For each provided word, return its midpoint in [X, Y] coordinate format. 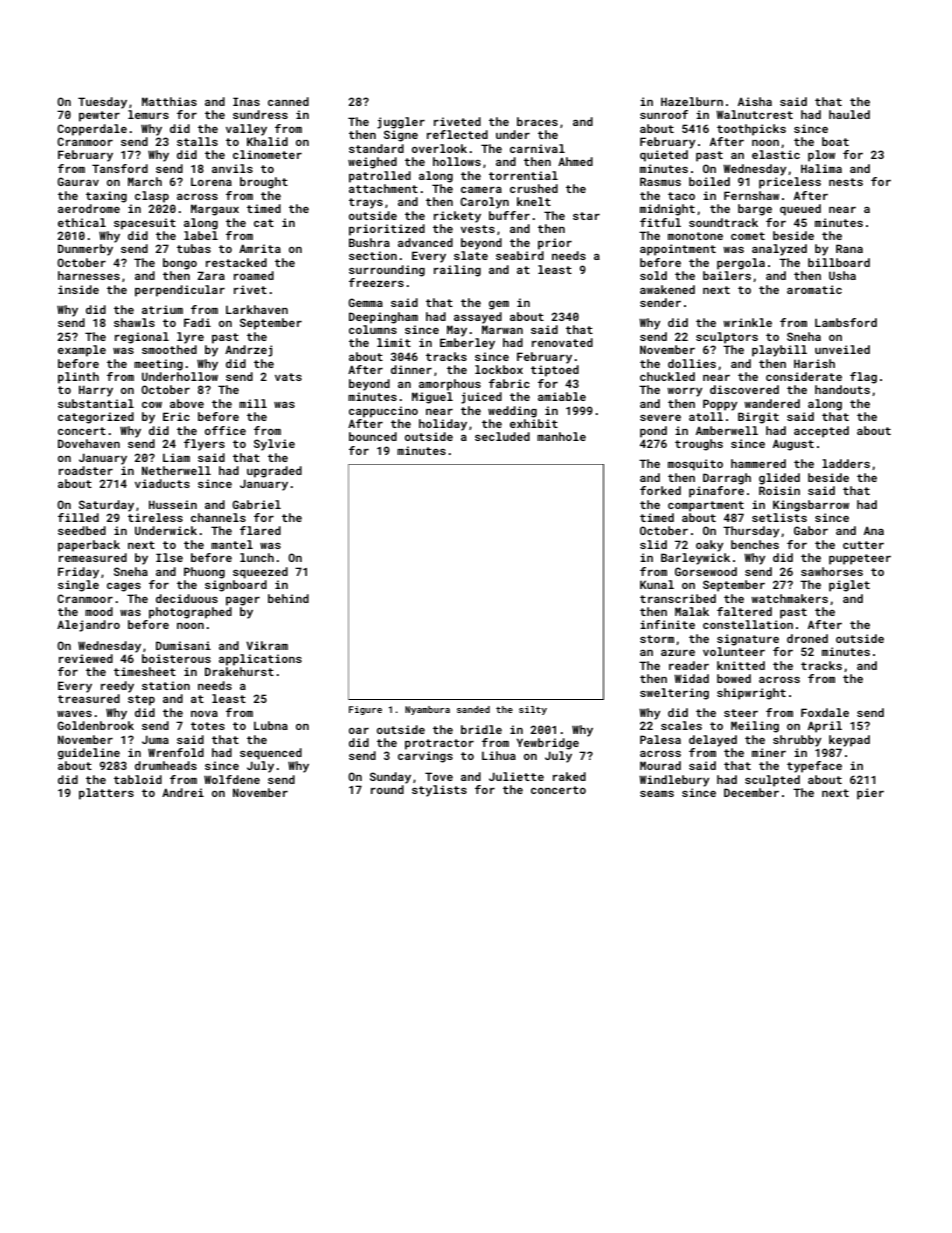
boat [835, 141]
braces [537, 121]
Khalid [267, 141]
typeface [814, 767]
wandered [772, 403]
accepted [821, 432]
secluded [502, 436]
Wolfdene [232, 779]
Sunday [390, 778]
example [82, 351]
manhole [561, 436]
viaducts [162, 483]
